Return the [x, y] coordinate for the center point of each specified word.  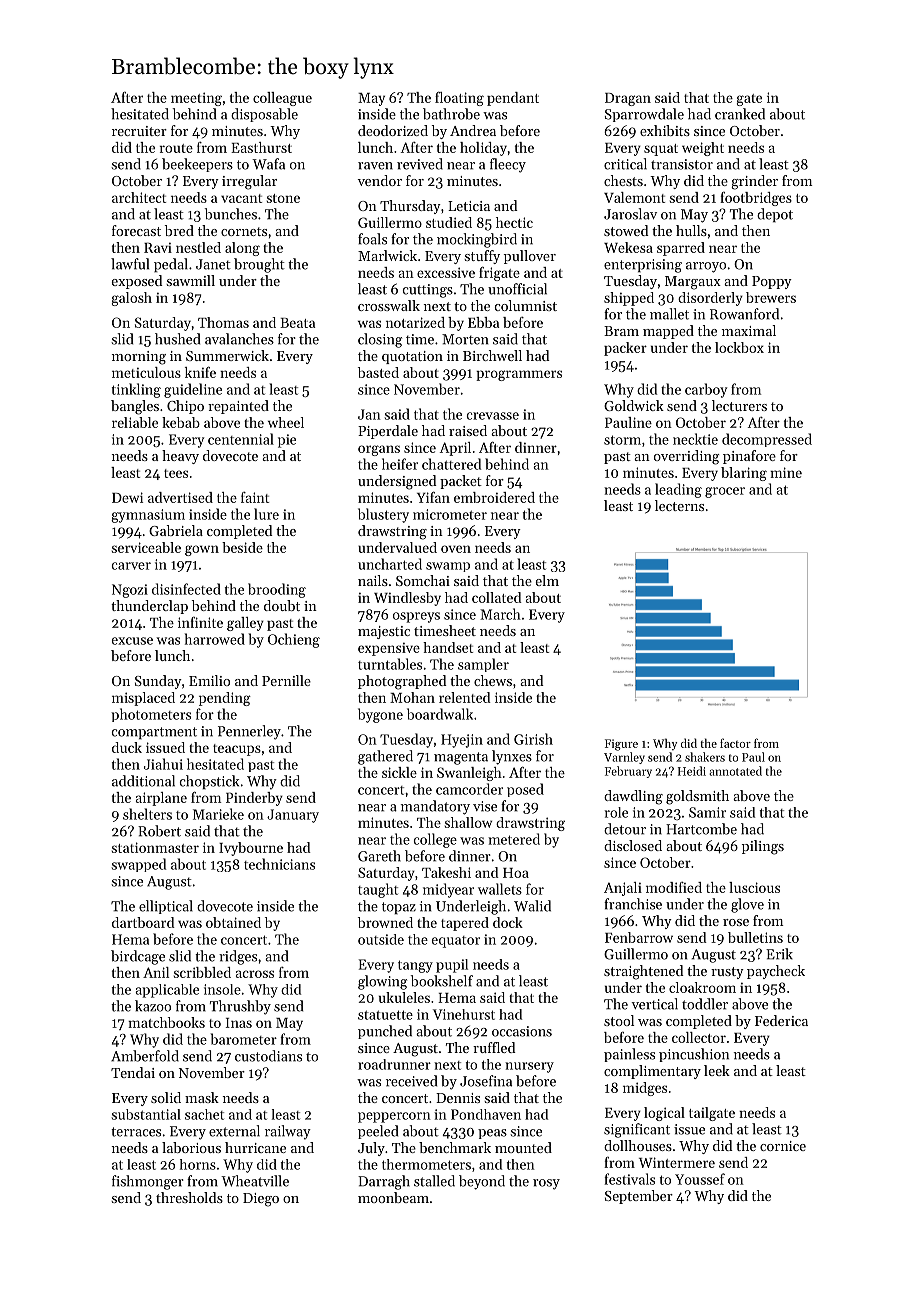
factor [735, 743]
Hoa [516, 873]
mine [786, 472]
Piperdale [388, 432]
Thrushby [240, 1007]
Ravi [158, 247]
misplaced [143, 699]
